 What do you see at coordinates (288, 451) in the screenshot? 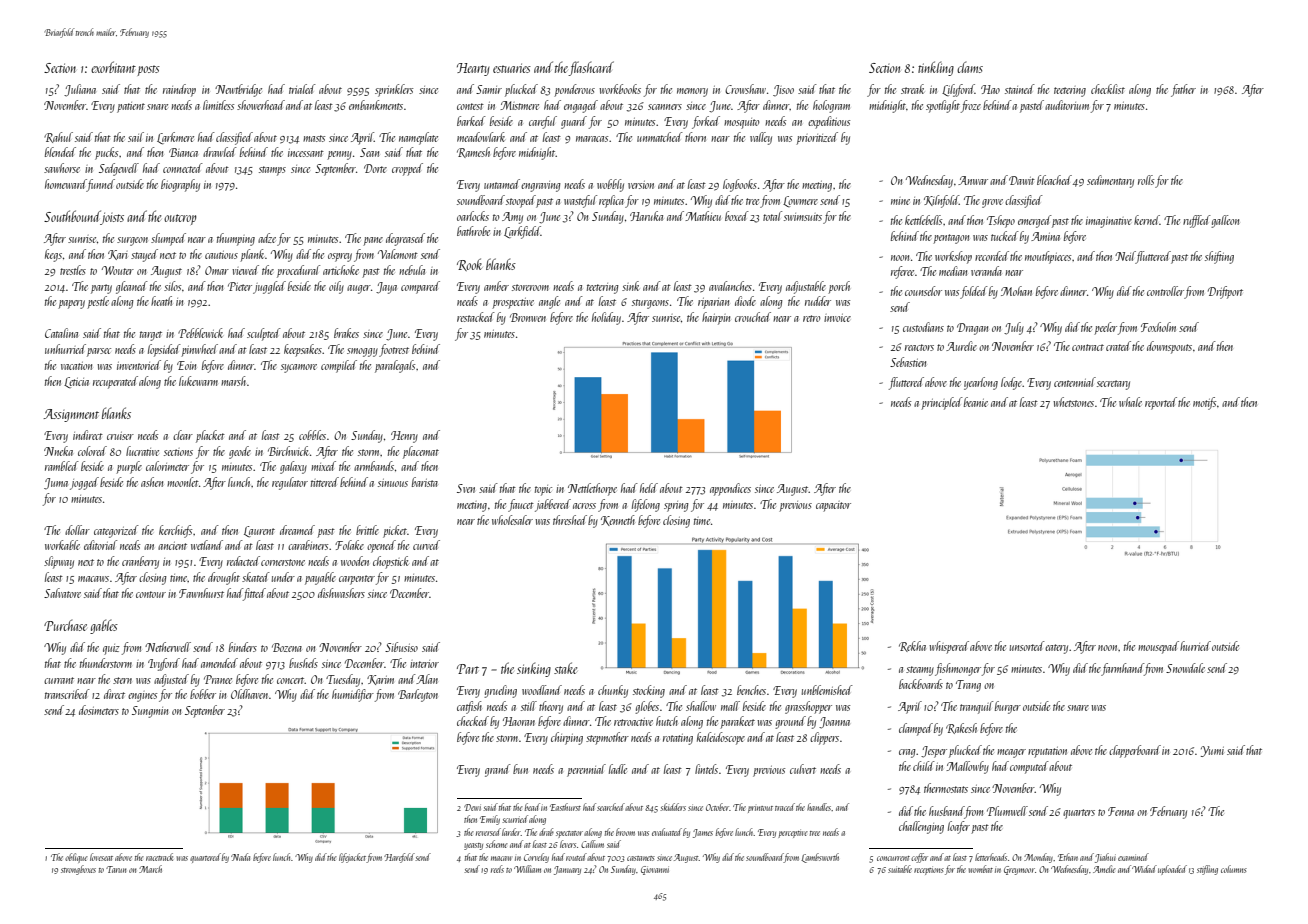
I see `Birchwick` at bounding box center [288, 451].
